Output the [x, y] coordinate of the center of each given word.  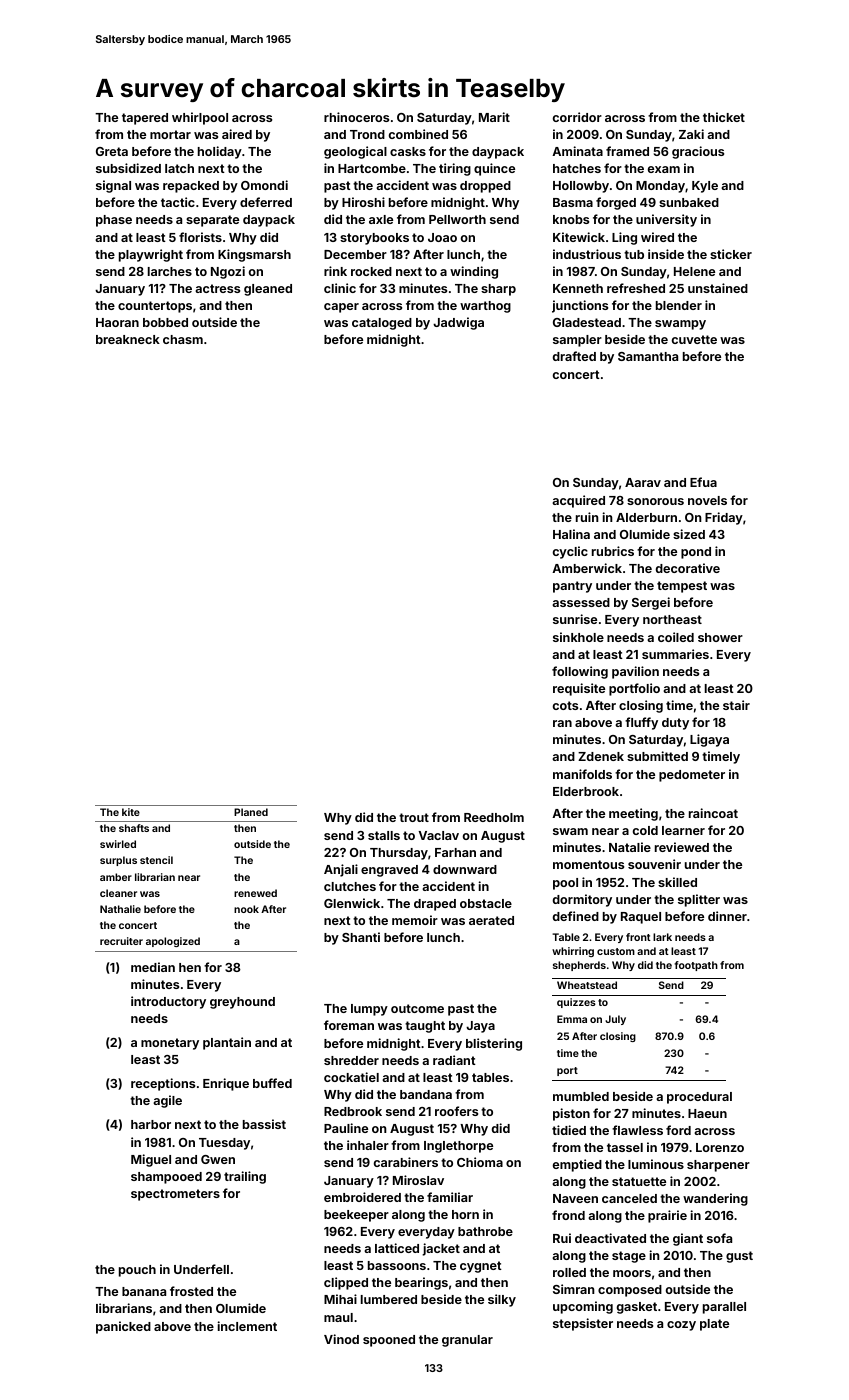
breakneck [128, 339]
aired [237, 134]
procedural [699, 1098]
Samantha [648, 356]
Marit [494, 117]
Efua [703, 482]
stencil [156, 860]
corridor [577, 117]
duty [675, 724]
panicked [123, 1327]
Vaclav [439, 835]
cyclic [570, 552]
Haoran [117, 322]
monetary [170, 1044]
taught [425, 1027]
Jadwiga [458, 323]
